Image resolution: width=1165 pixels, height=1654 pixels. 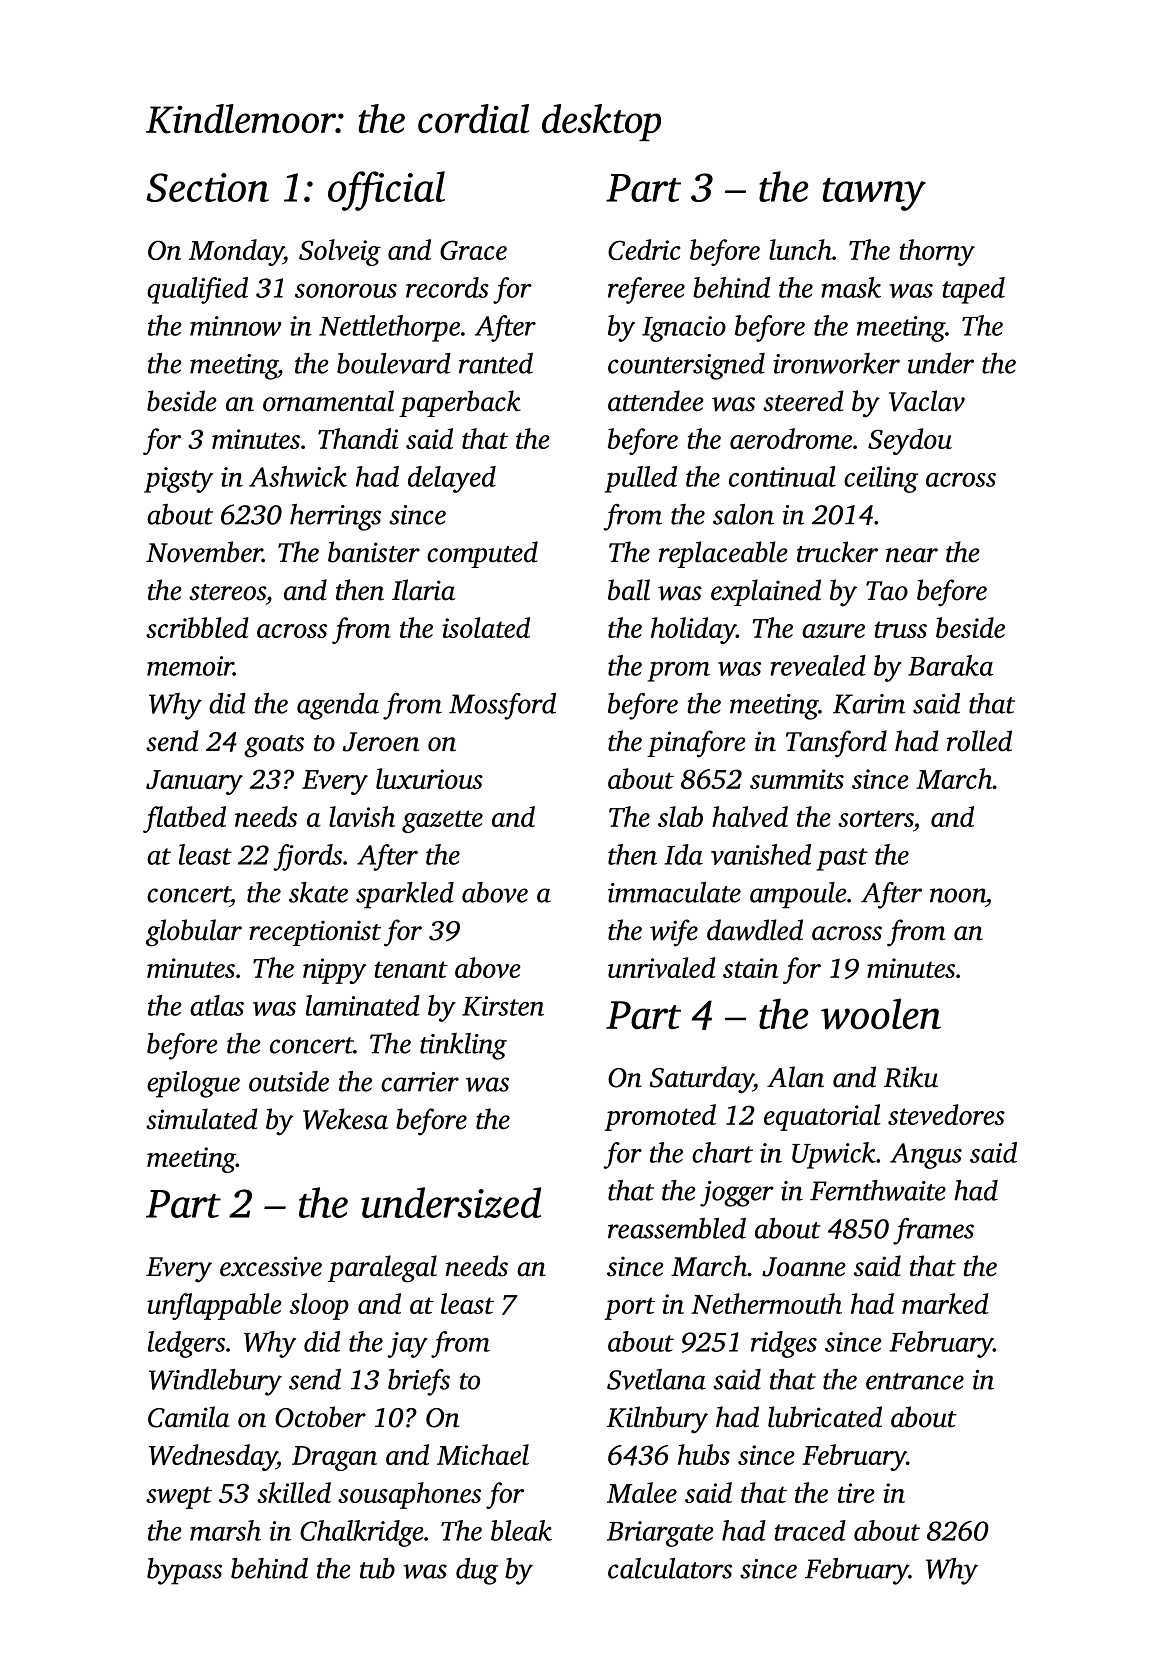 I want to click on Section, so click(x=207, y=187).
